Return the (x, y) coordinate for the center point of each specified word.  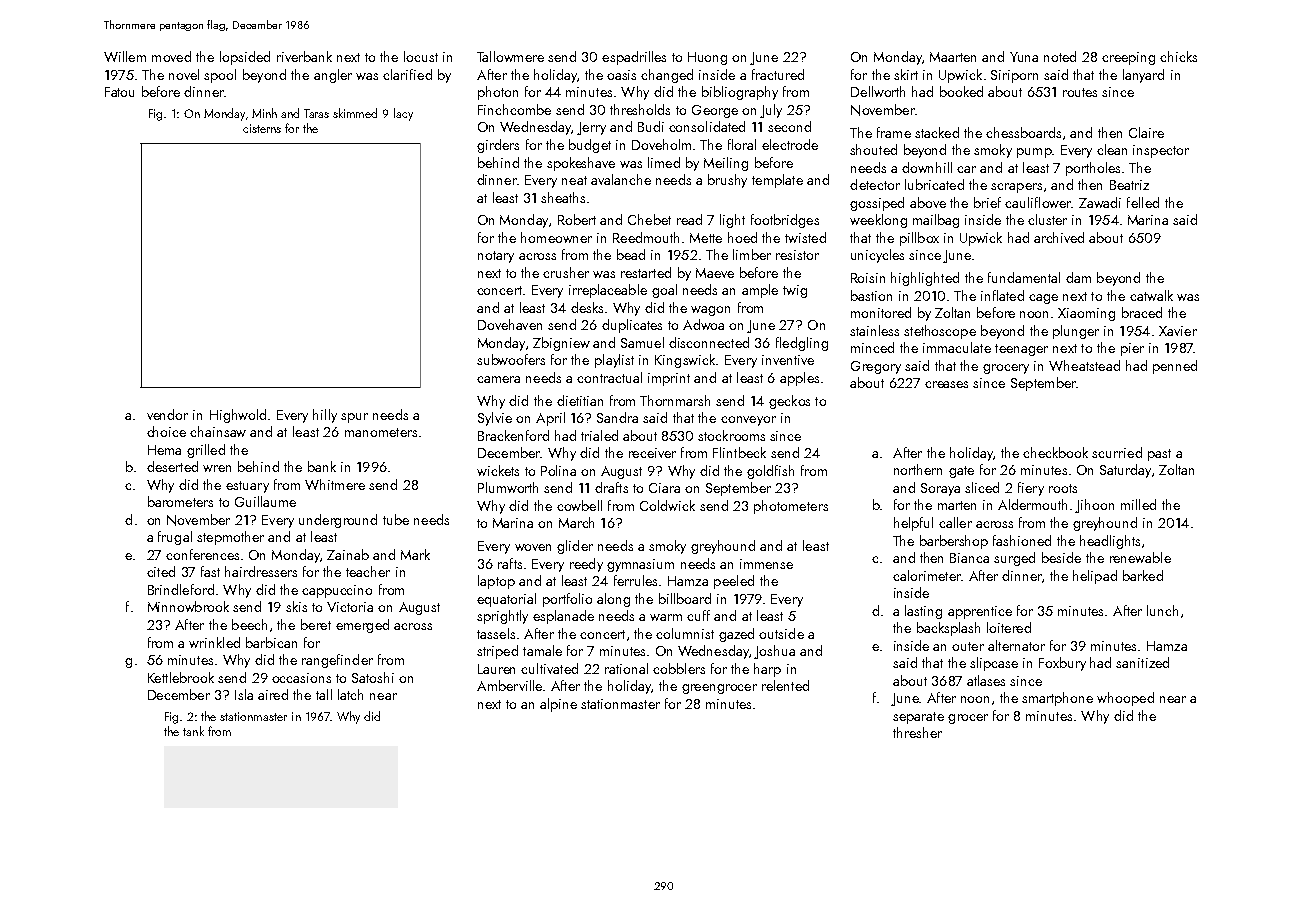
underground (338, 521)
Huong (707, 58)
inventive (788, 360)
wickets (498, 470)
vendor (167, 414)
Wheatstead (1084, 365)
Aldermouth (1032, 504)
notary (496, 257)
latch (350, 694)
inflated (1002, 295)
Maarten (953, 57)
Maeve (715, 273)
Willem (125, 56)
